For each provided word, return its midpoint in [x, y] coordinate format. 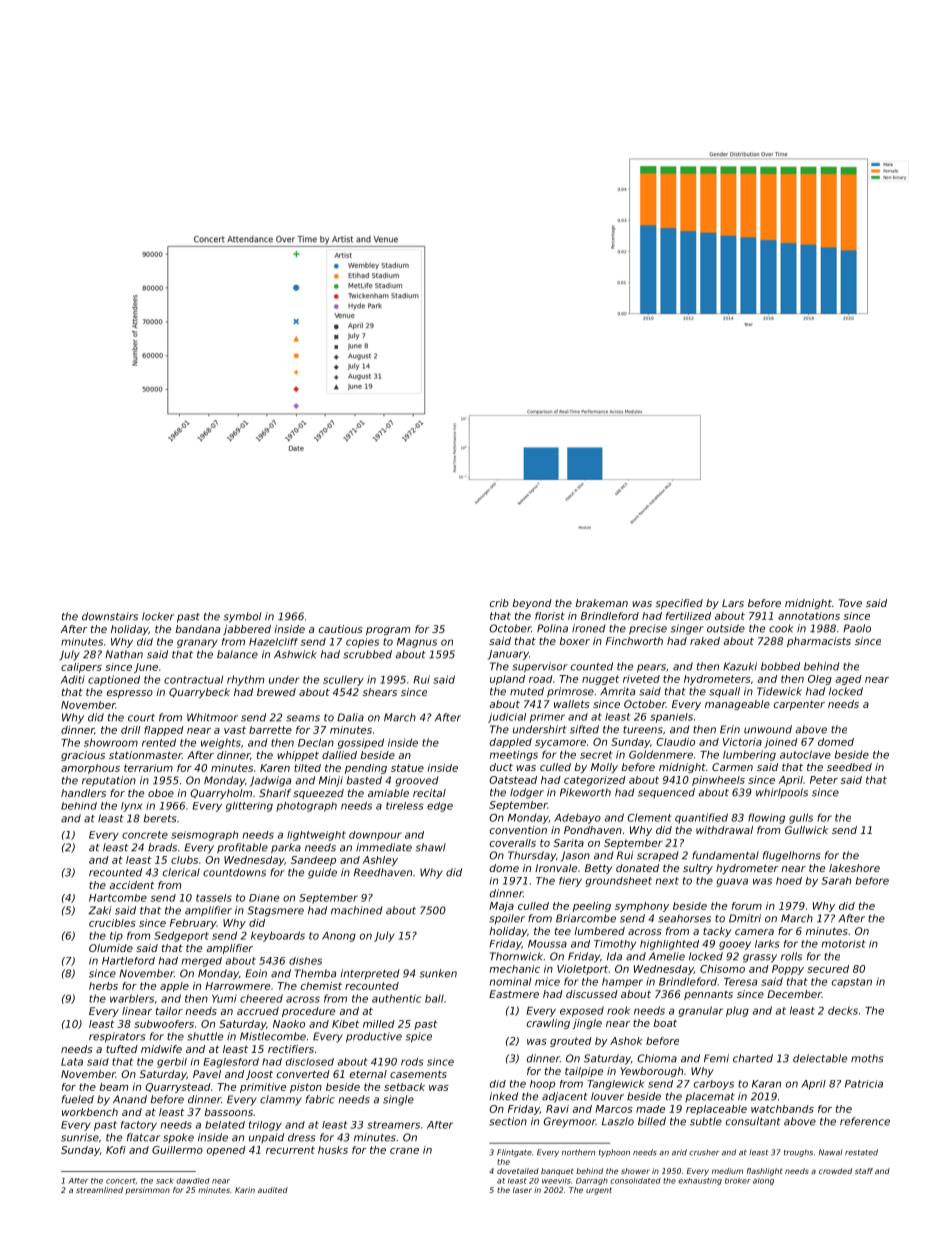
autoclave [805, 754]
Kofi [116, 1150]
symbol [242, 617]
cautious [341, 629]
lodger [527, 793]
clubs [184, 860]
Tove [850, 603]
